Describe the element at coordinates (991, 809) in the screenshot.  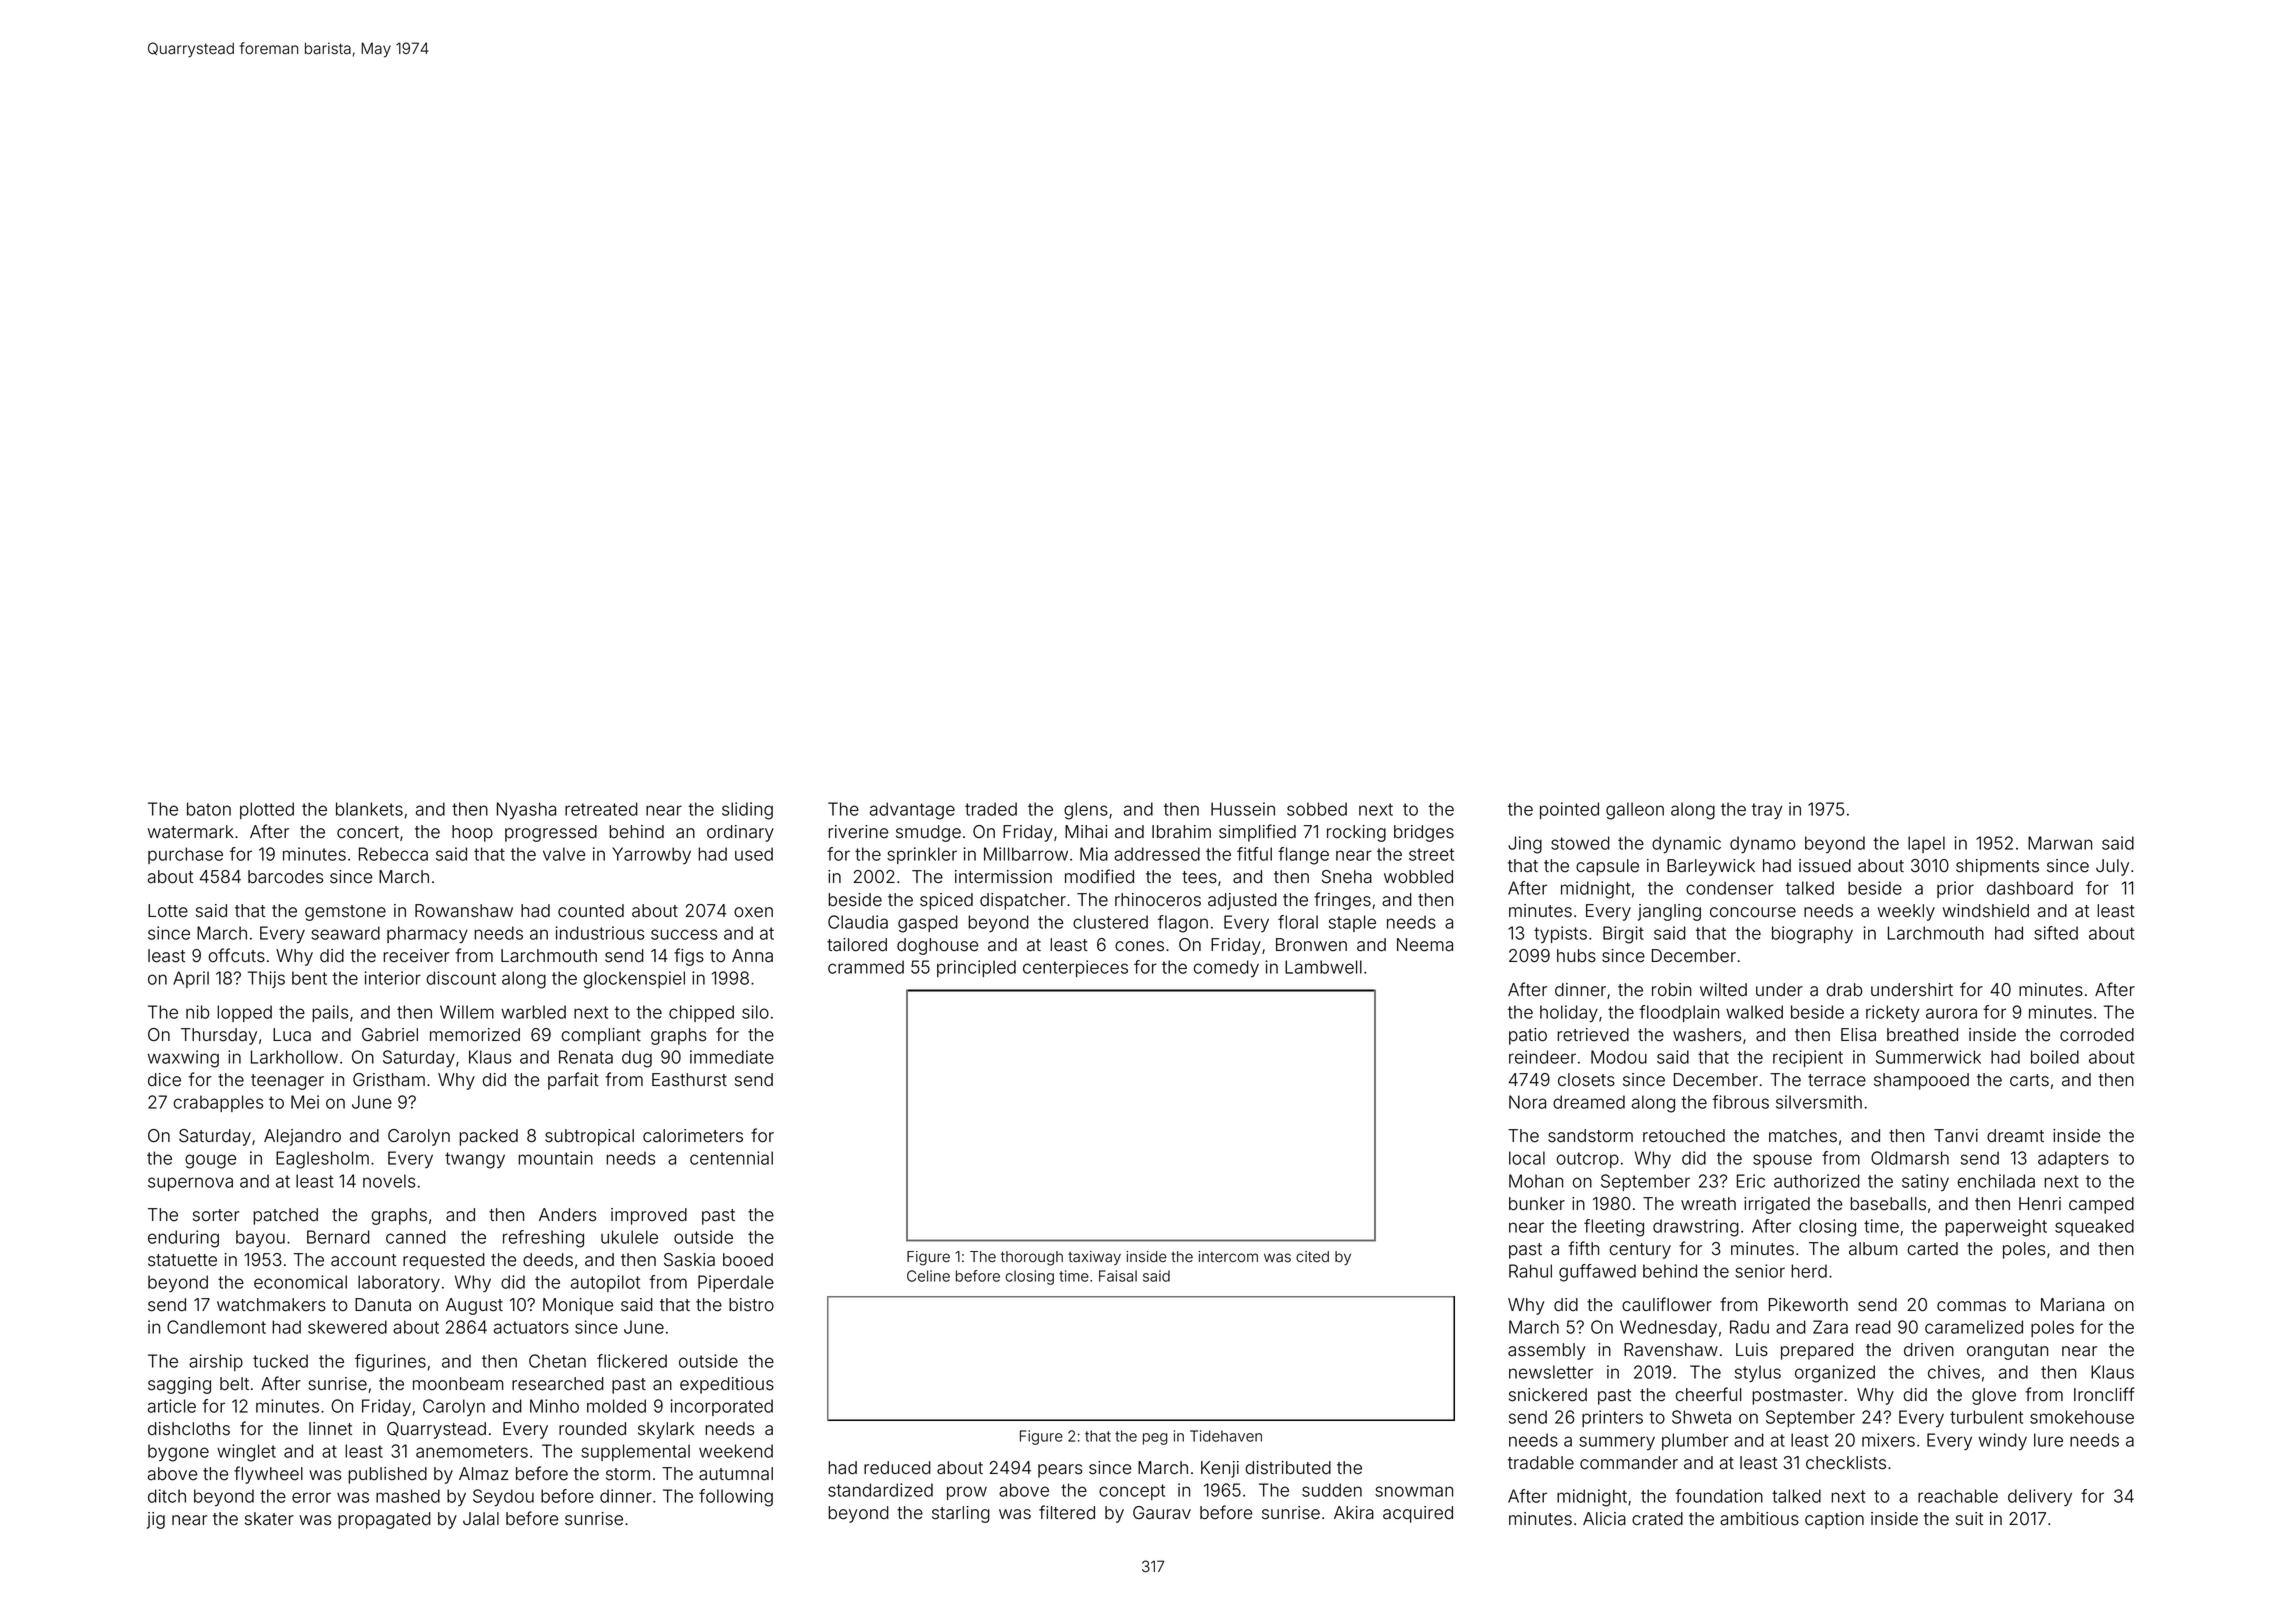
I see `traded` at that location.
